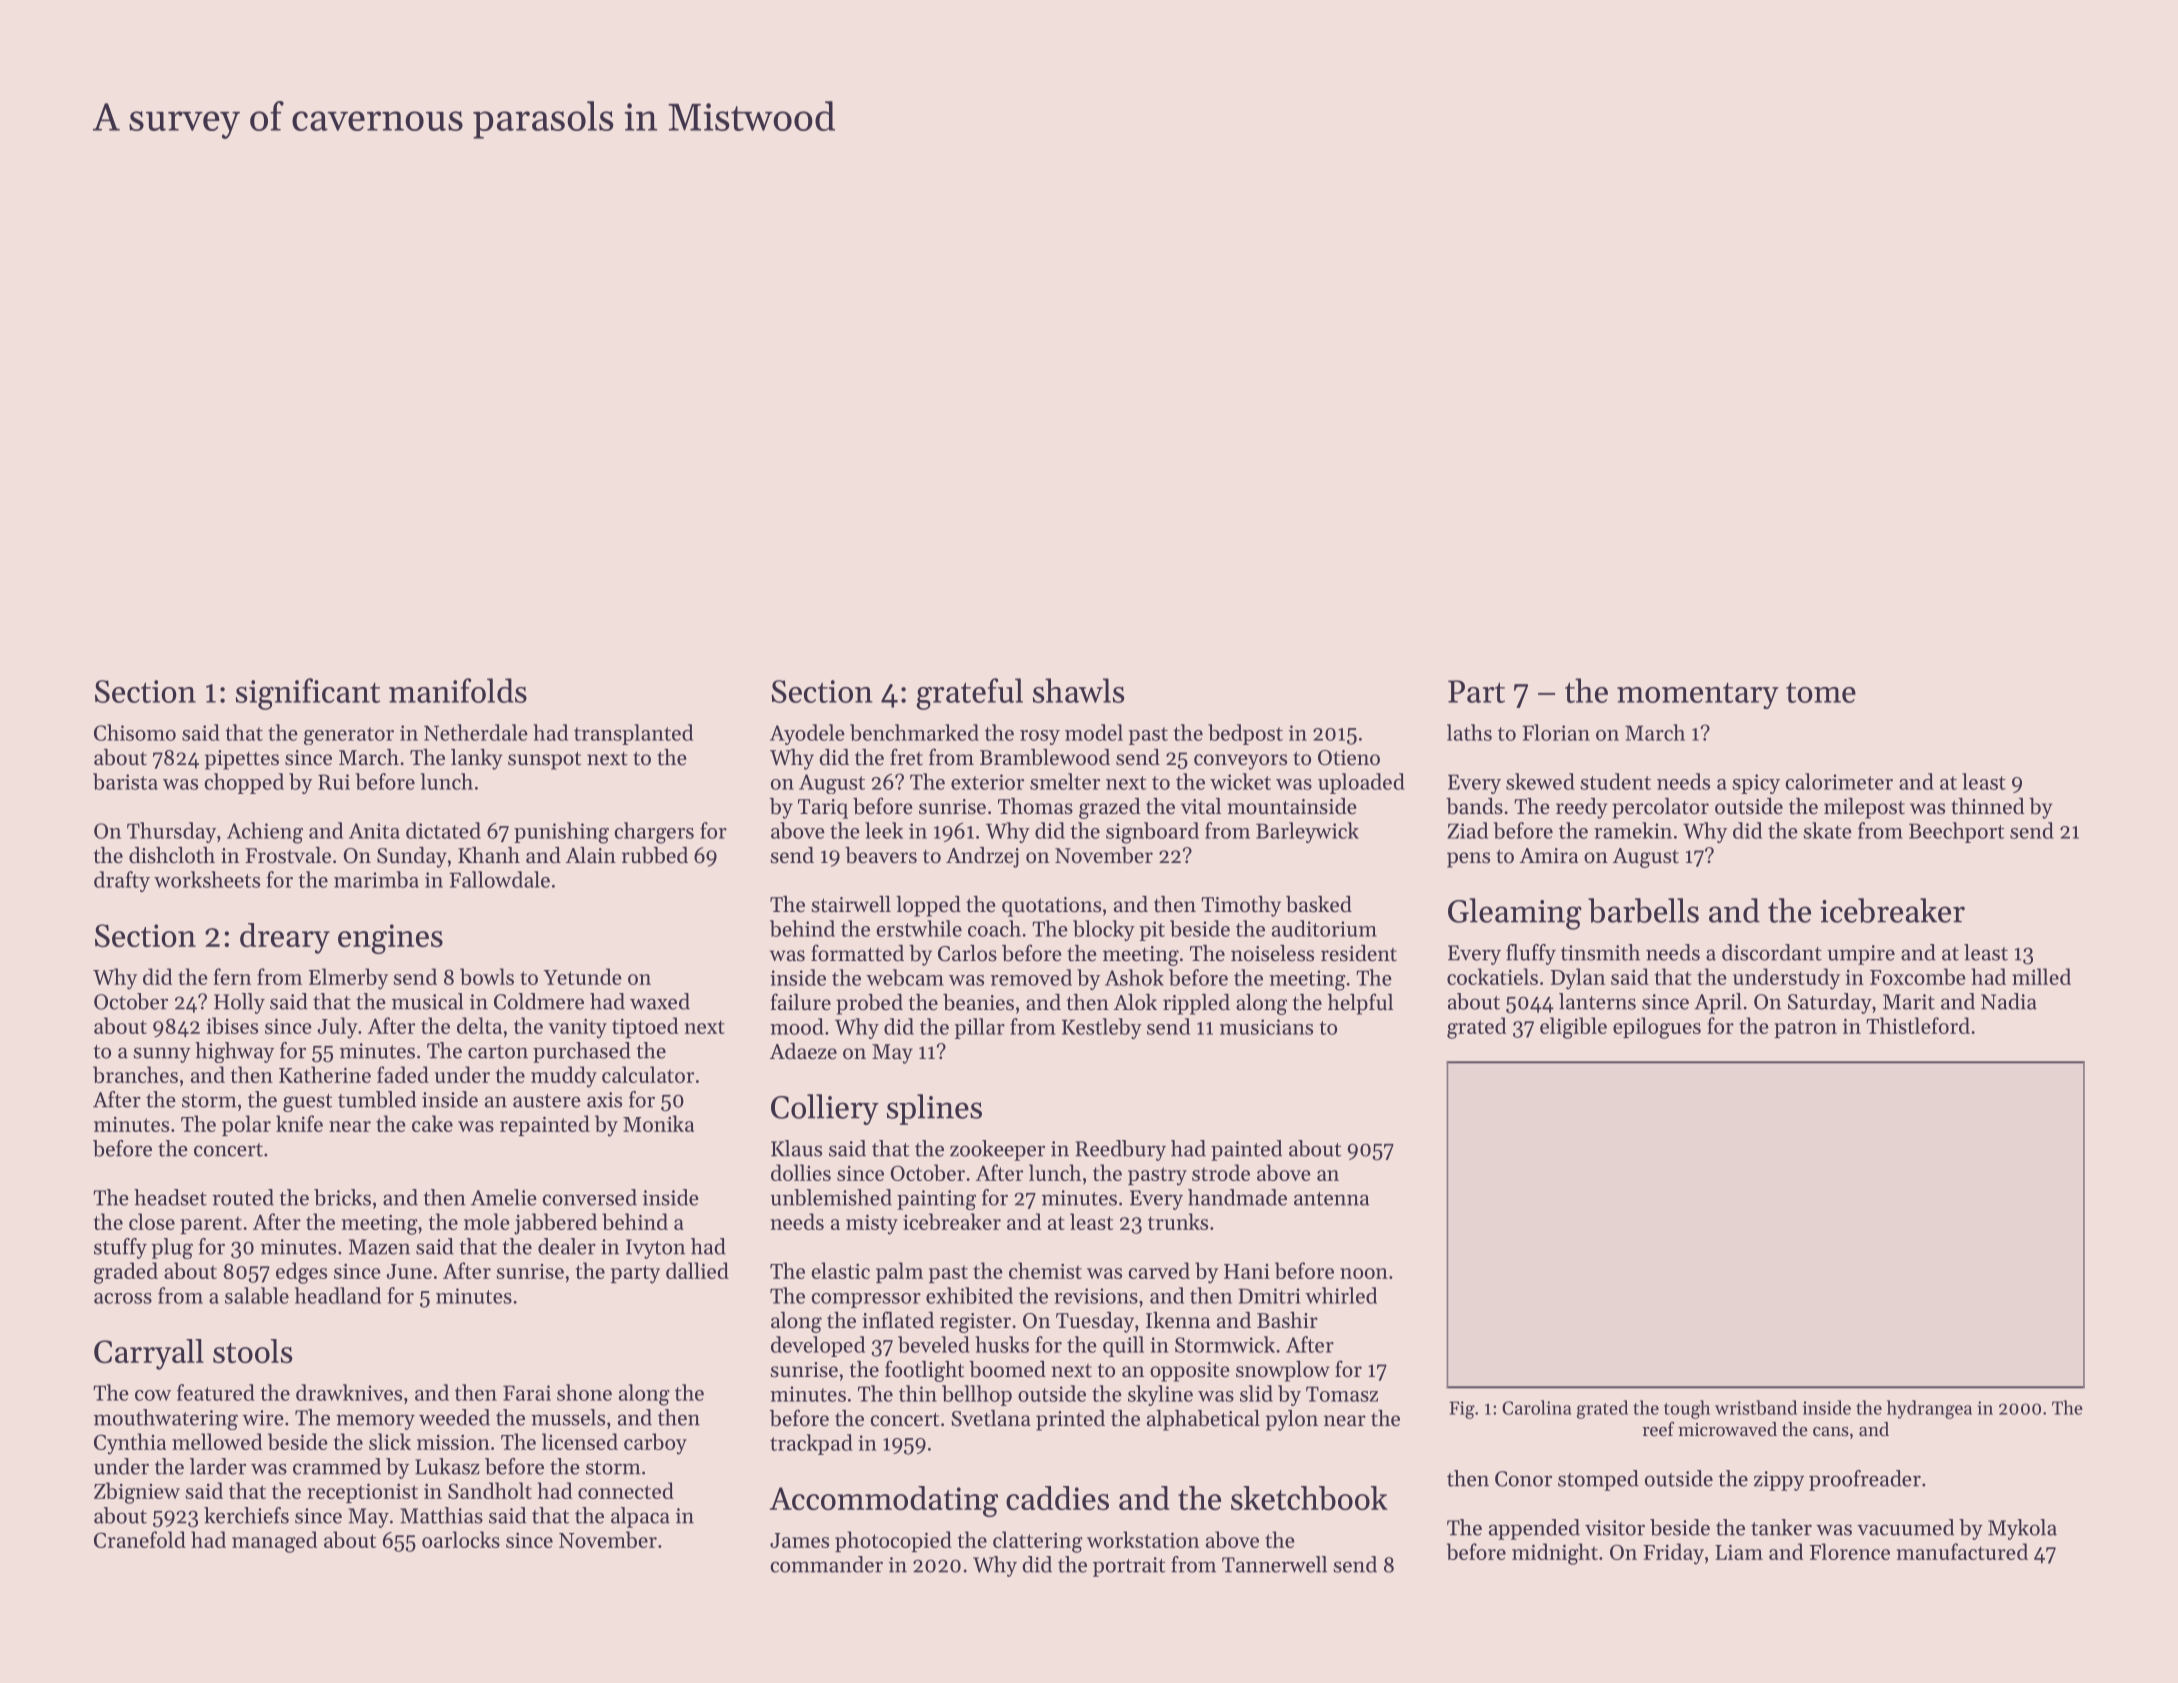 This screenshot has height=1683, width=2178. I want to click on chopped, so click(244, 783).
